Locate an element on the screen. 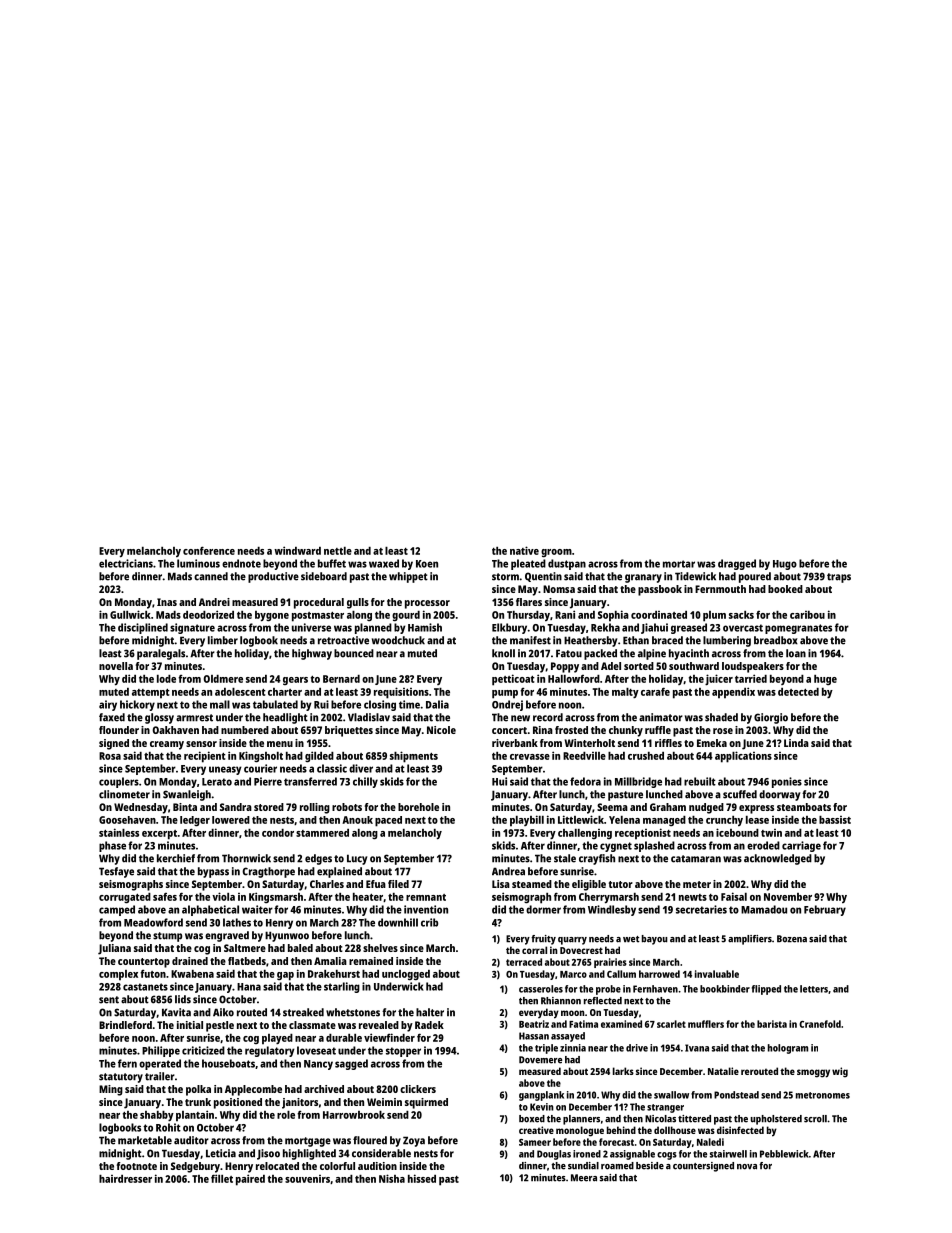 Image resolution: width=952 pixels, height=1233 pixels. boxed is located at coordinates (532, 1119).
